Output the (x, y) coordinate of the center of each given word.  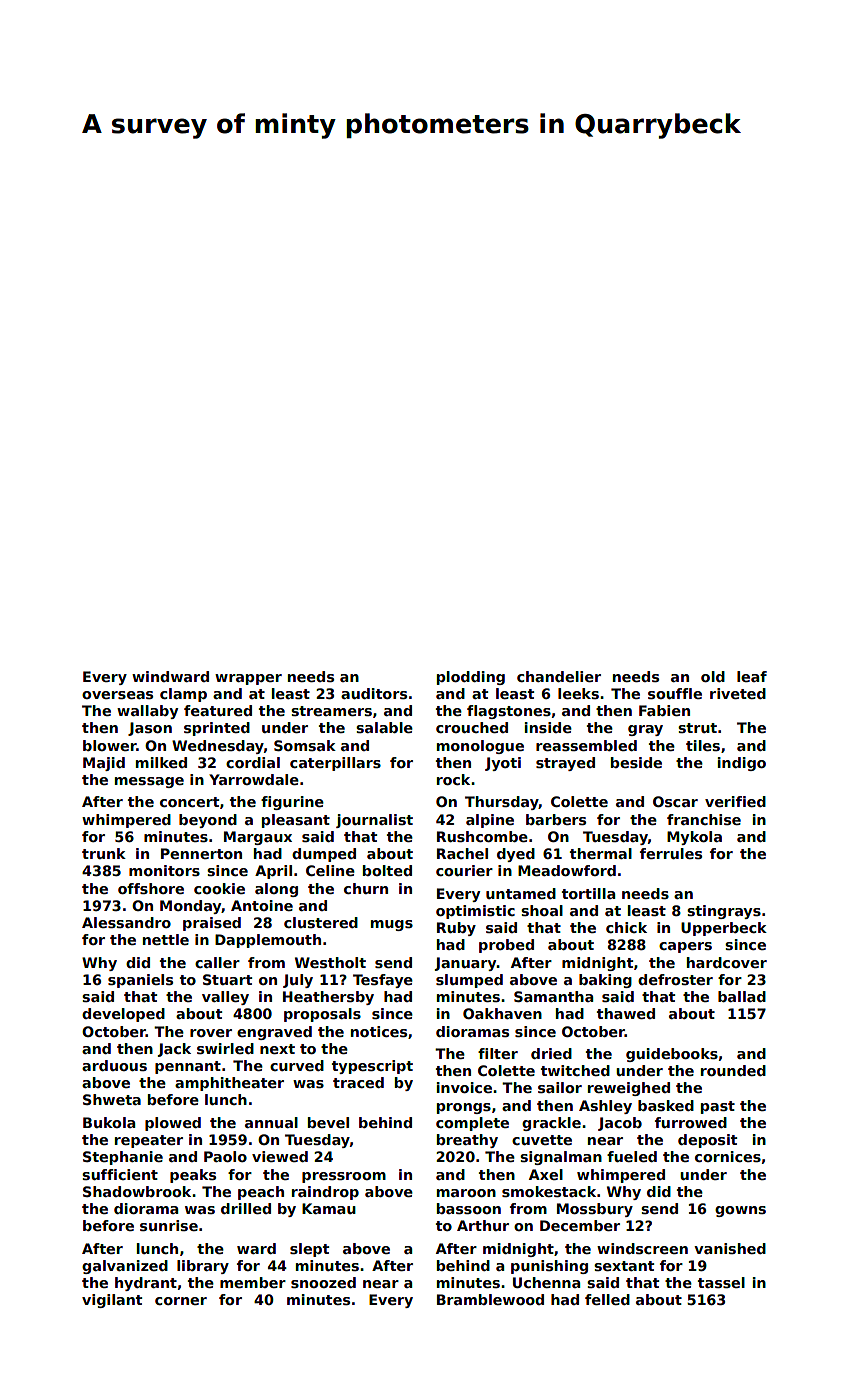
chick (626, 927)
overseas (117, 695)
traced (358, 1082)
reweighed (629, 1089)
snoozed (323, 1282)
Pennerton (201, 853)
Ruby (456, 929)
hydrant (146, 1284)
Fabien (664, 710)
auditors (374, 693)
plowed (173, 1124)
